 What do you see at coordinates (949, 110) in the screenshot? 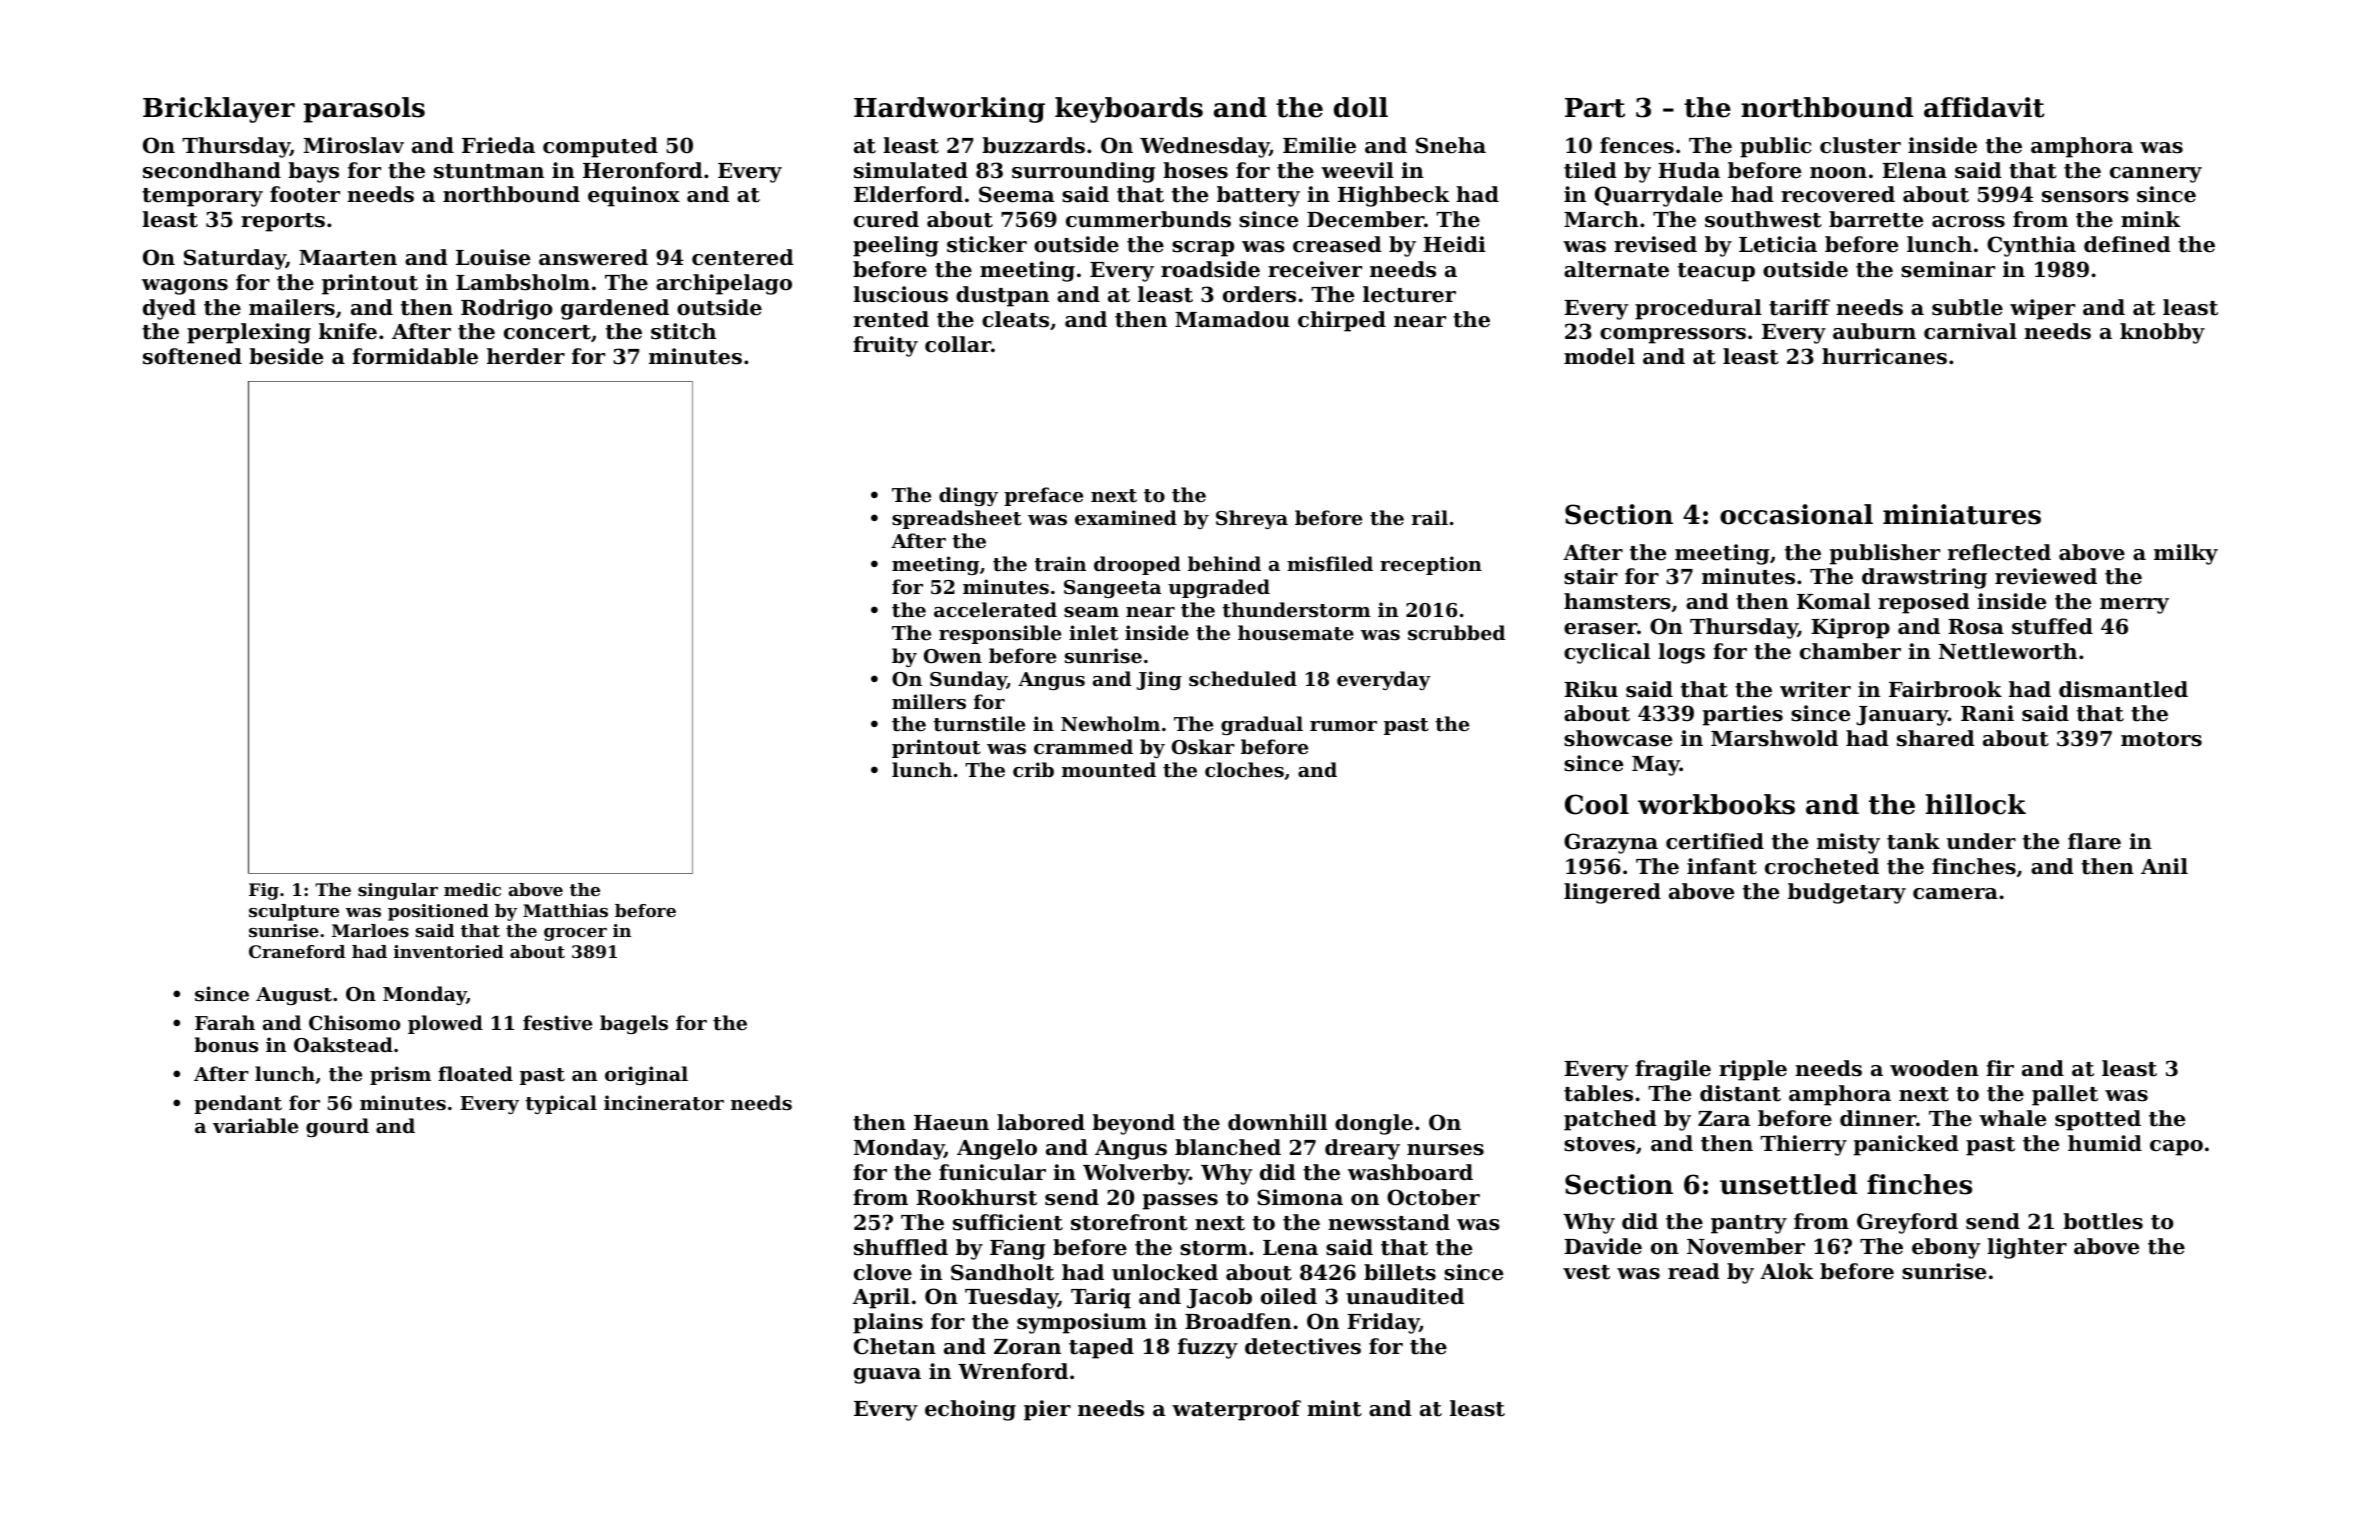
I see `Hardworking` at bounding box center [949, 110].
